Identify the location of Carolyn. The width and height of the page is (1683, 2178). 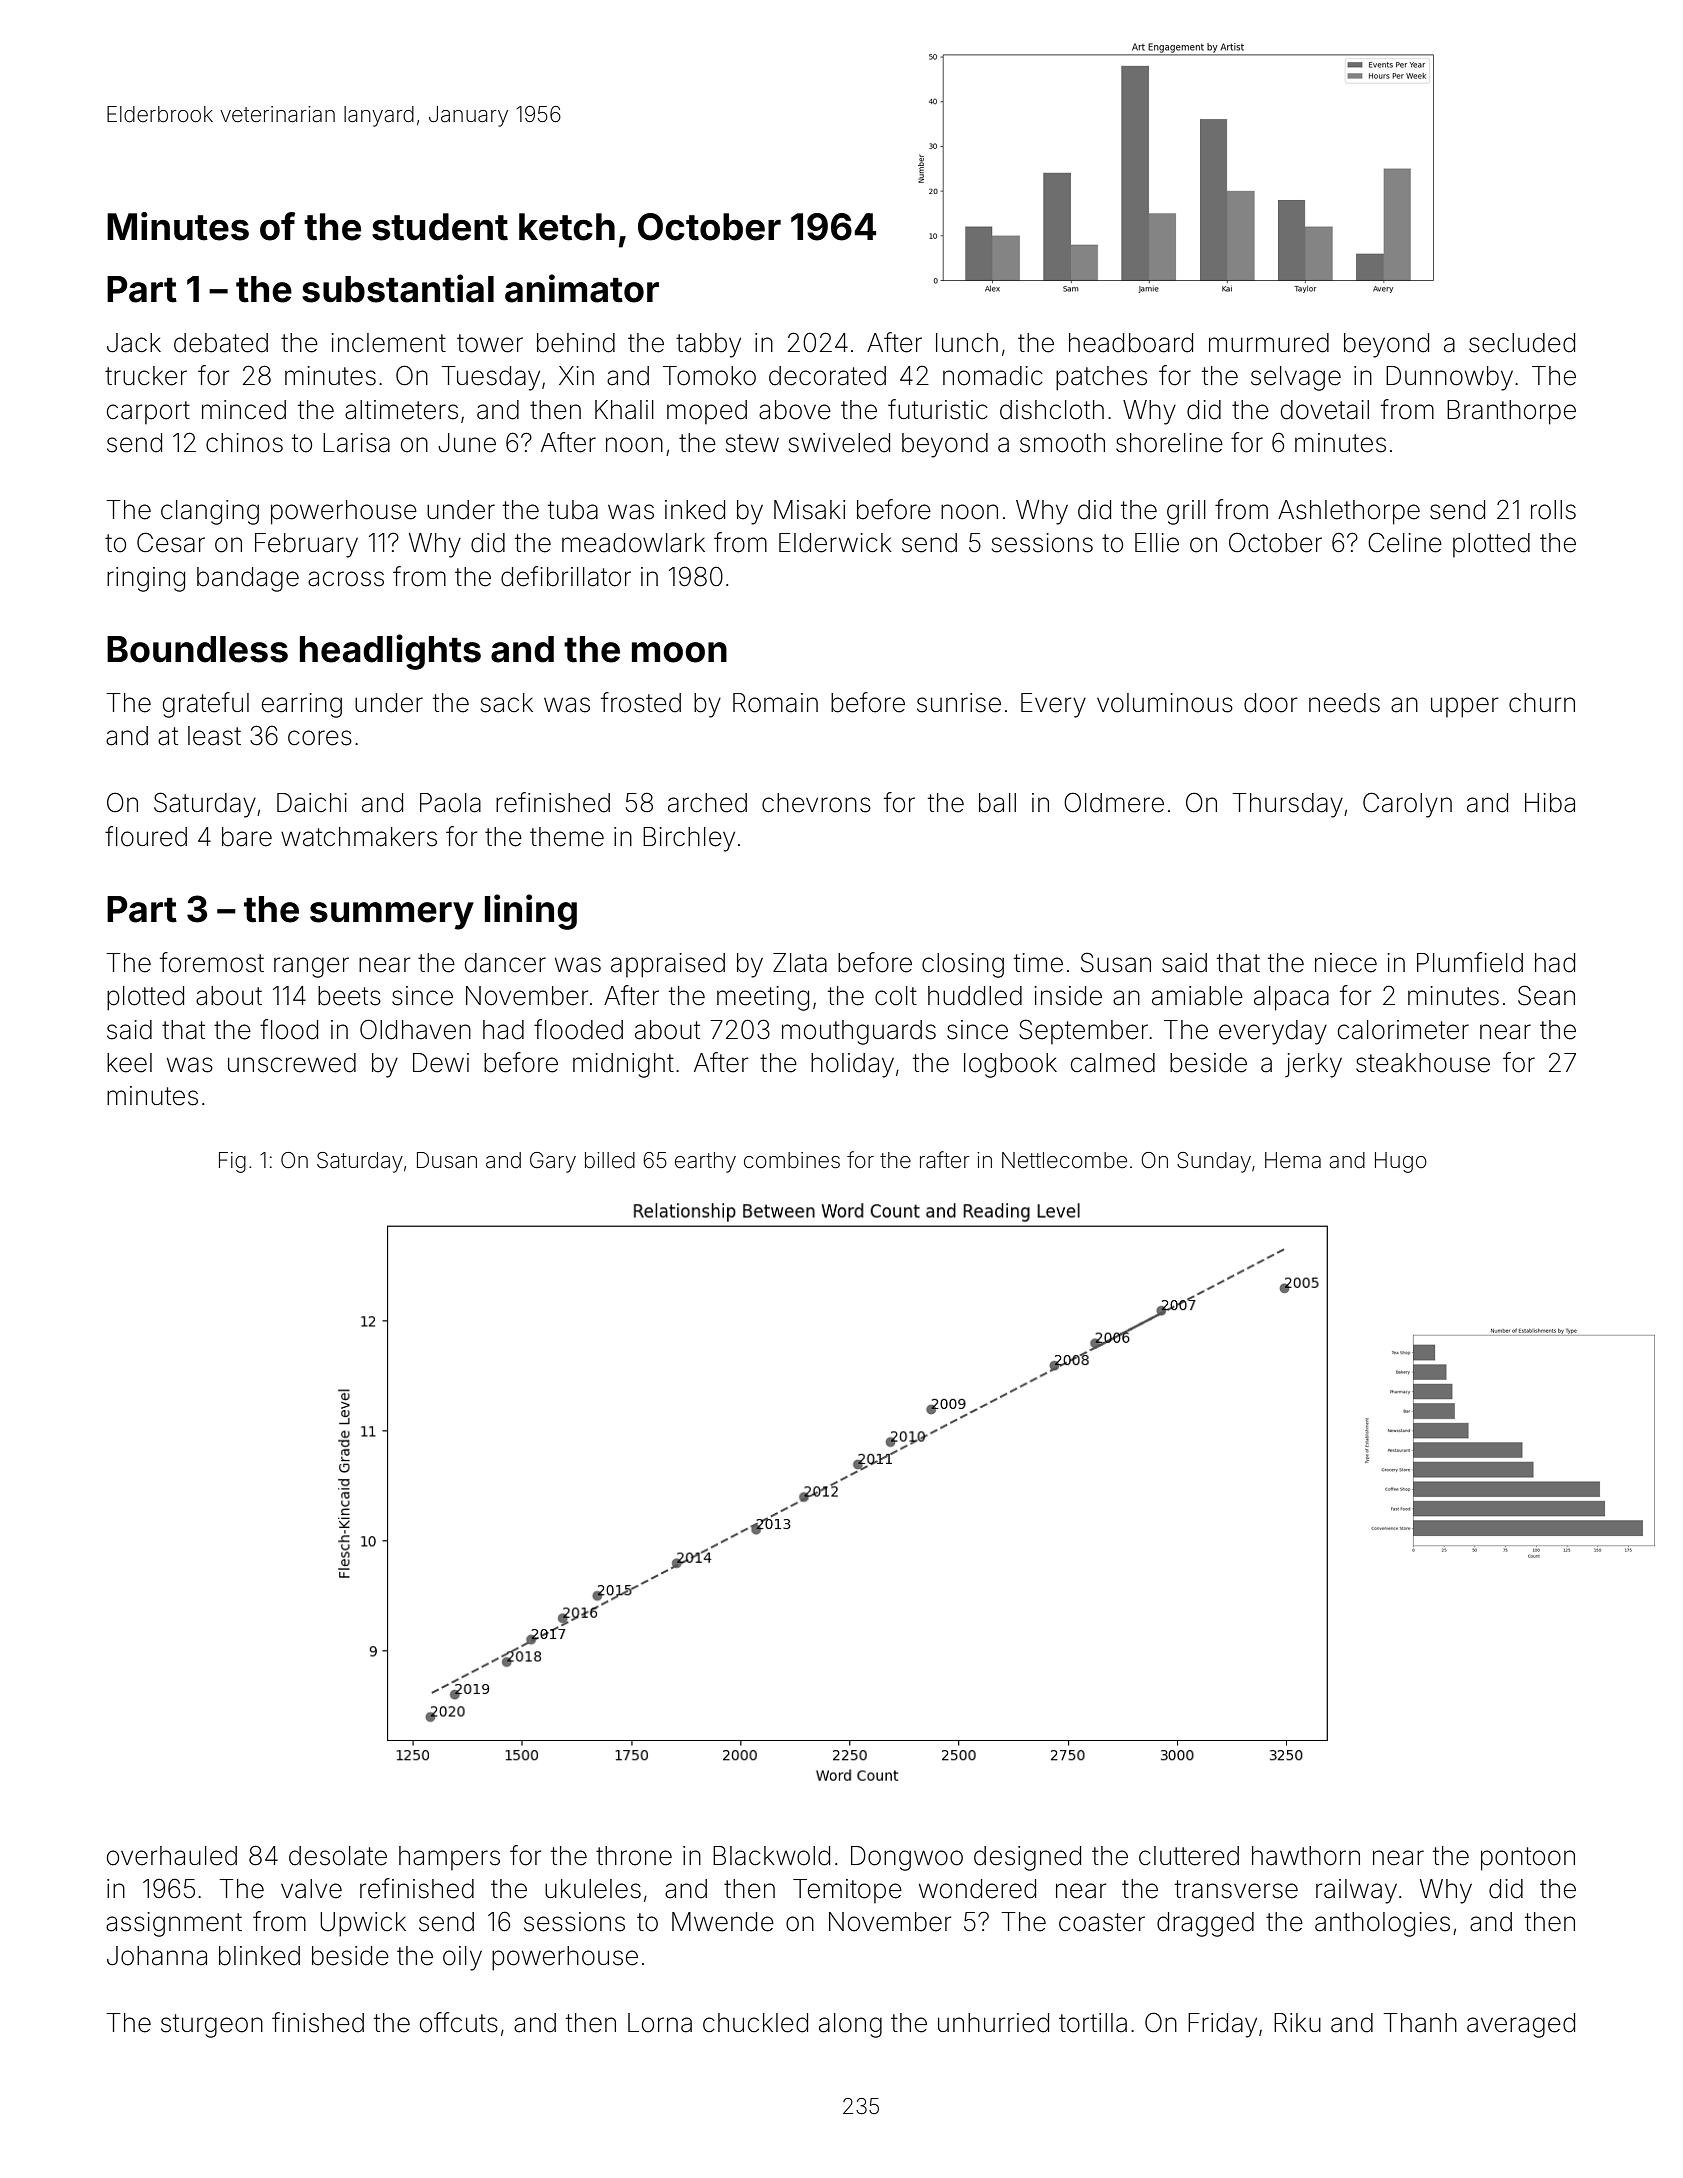
(1407, 805).
